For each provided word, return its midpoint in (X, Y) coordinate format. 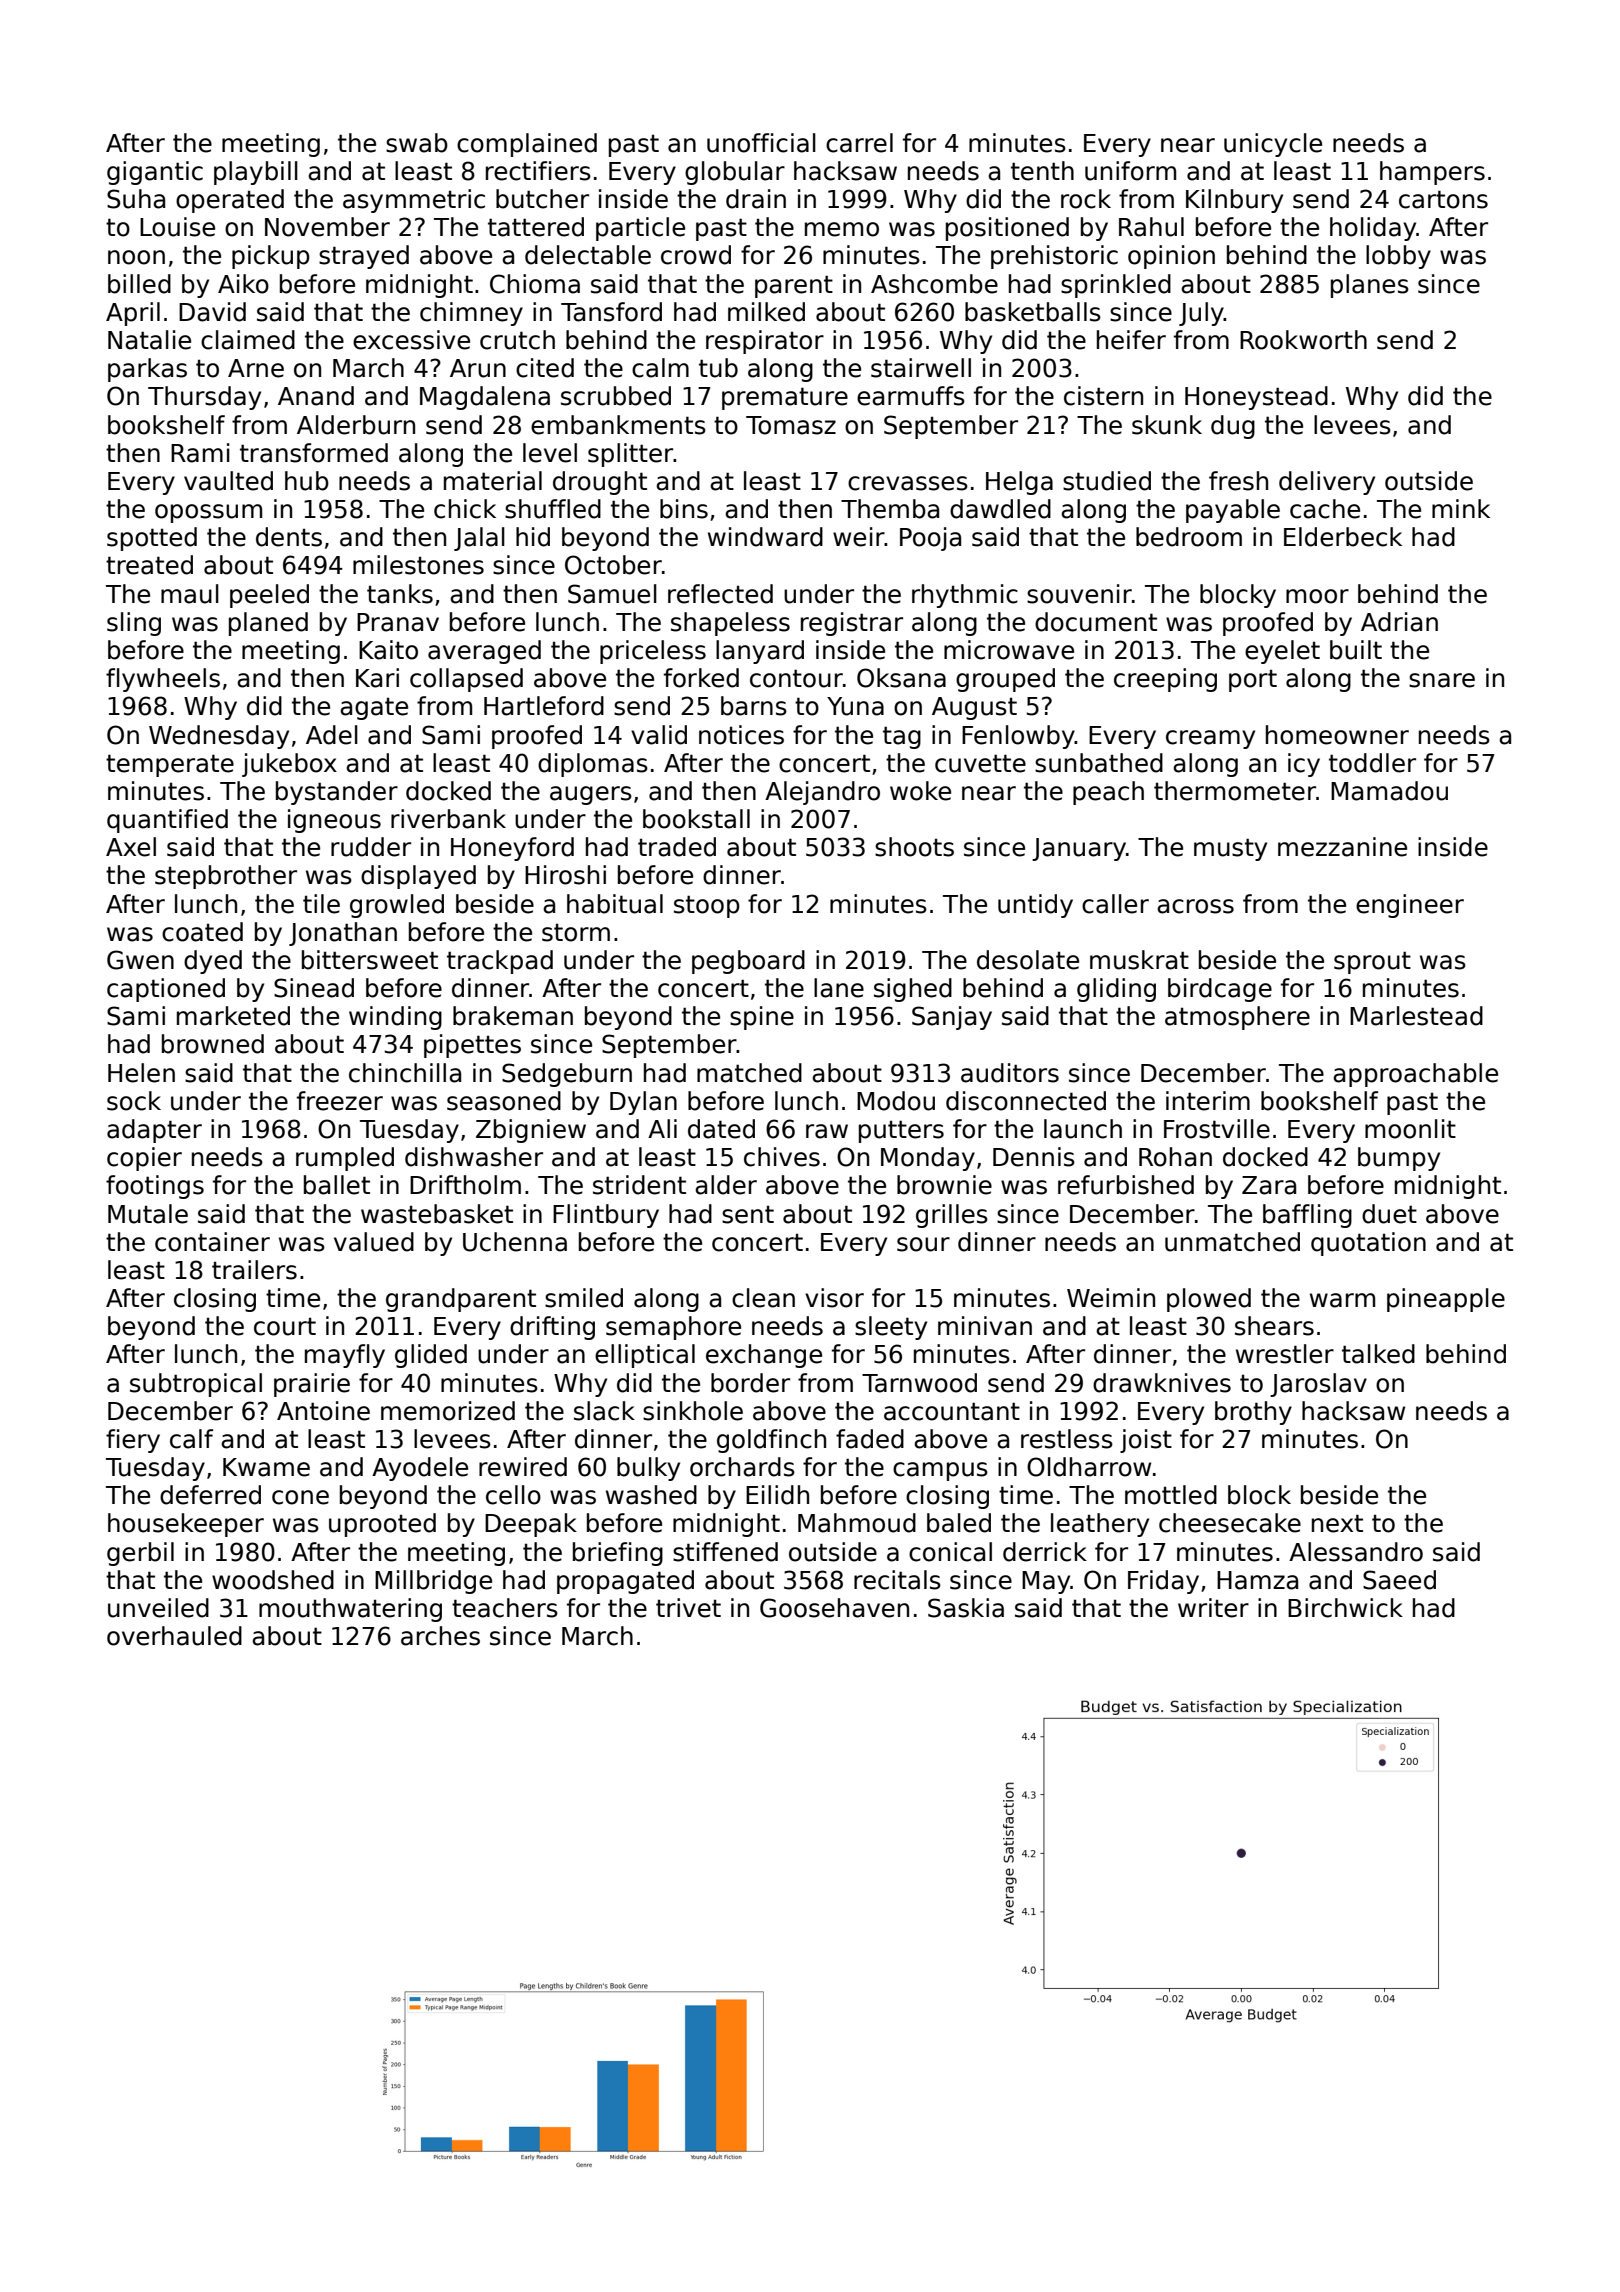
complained (527, 145)
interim (1208, 1101)
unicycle (1273, 145)
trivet (688, 1608)
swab (417, 143)
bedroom (1189, 537)
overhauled (174, 1636)
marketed (233, 1016)
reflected (720, 594)
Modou (896, 1101)
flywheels (163, 680)
